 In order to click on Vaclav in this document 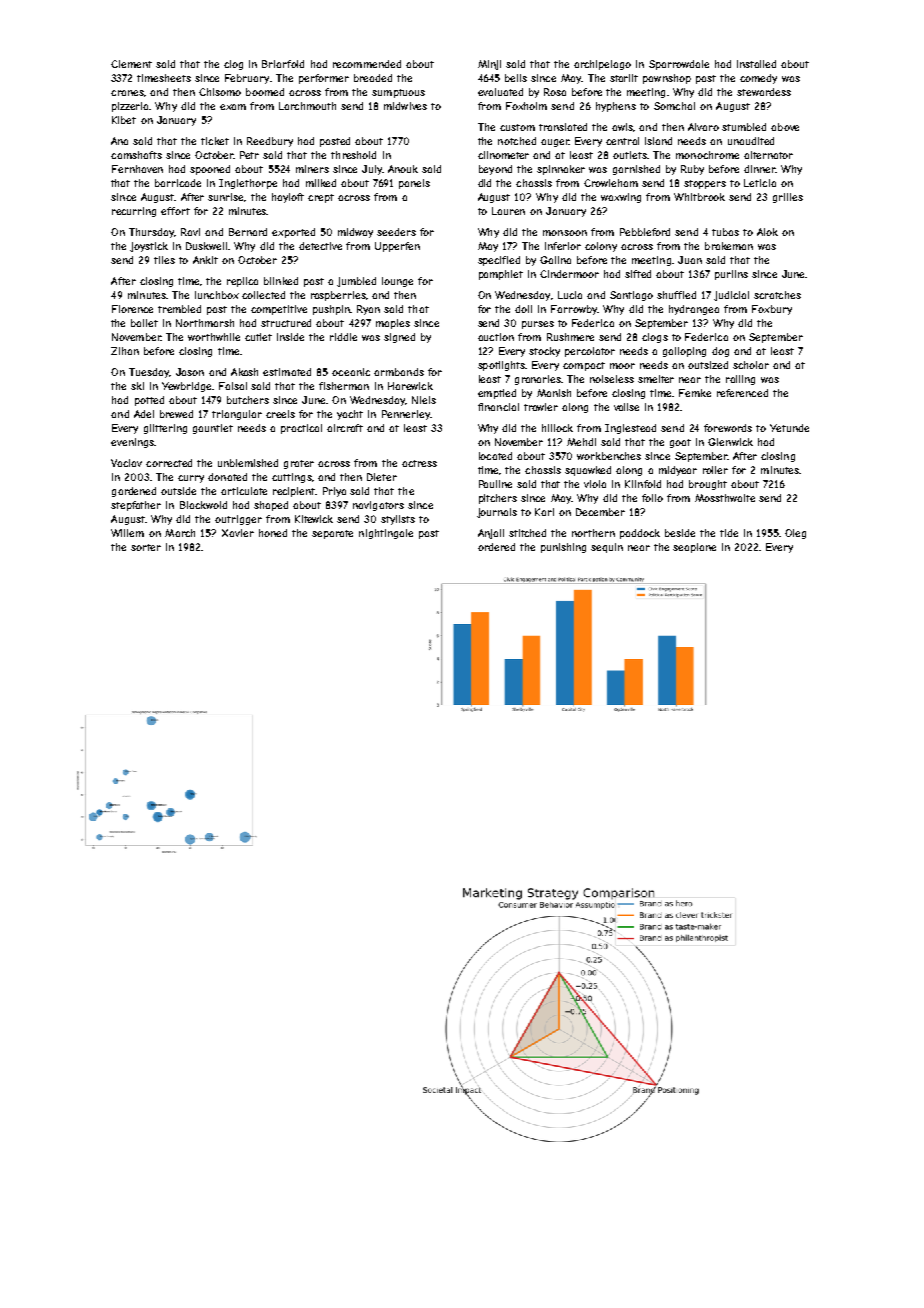, I will do `click(126, 463)`.
